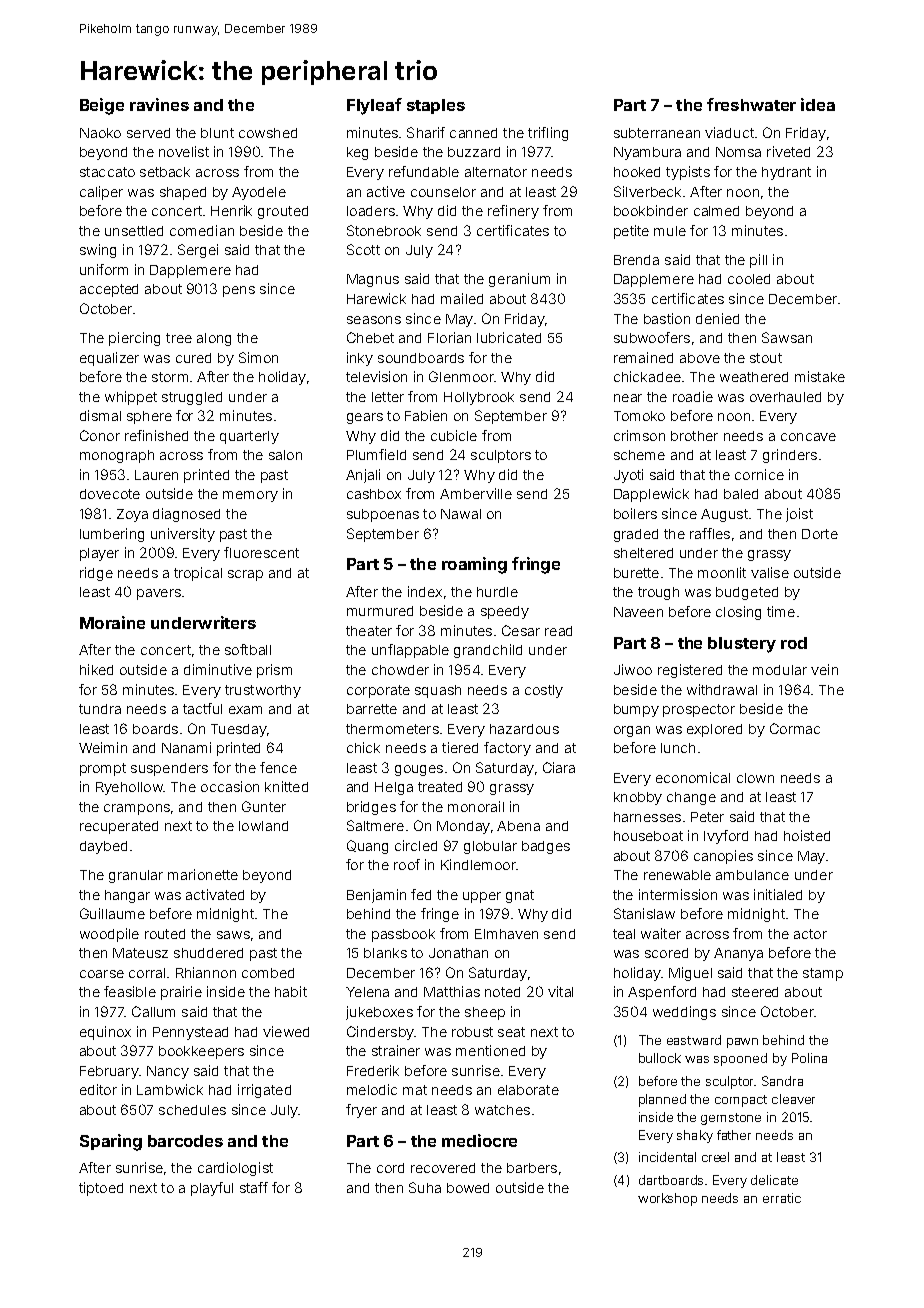  I want to click on tundra, so click(100, 709).
